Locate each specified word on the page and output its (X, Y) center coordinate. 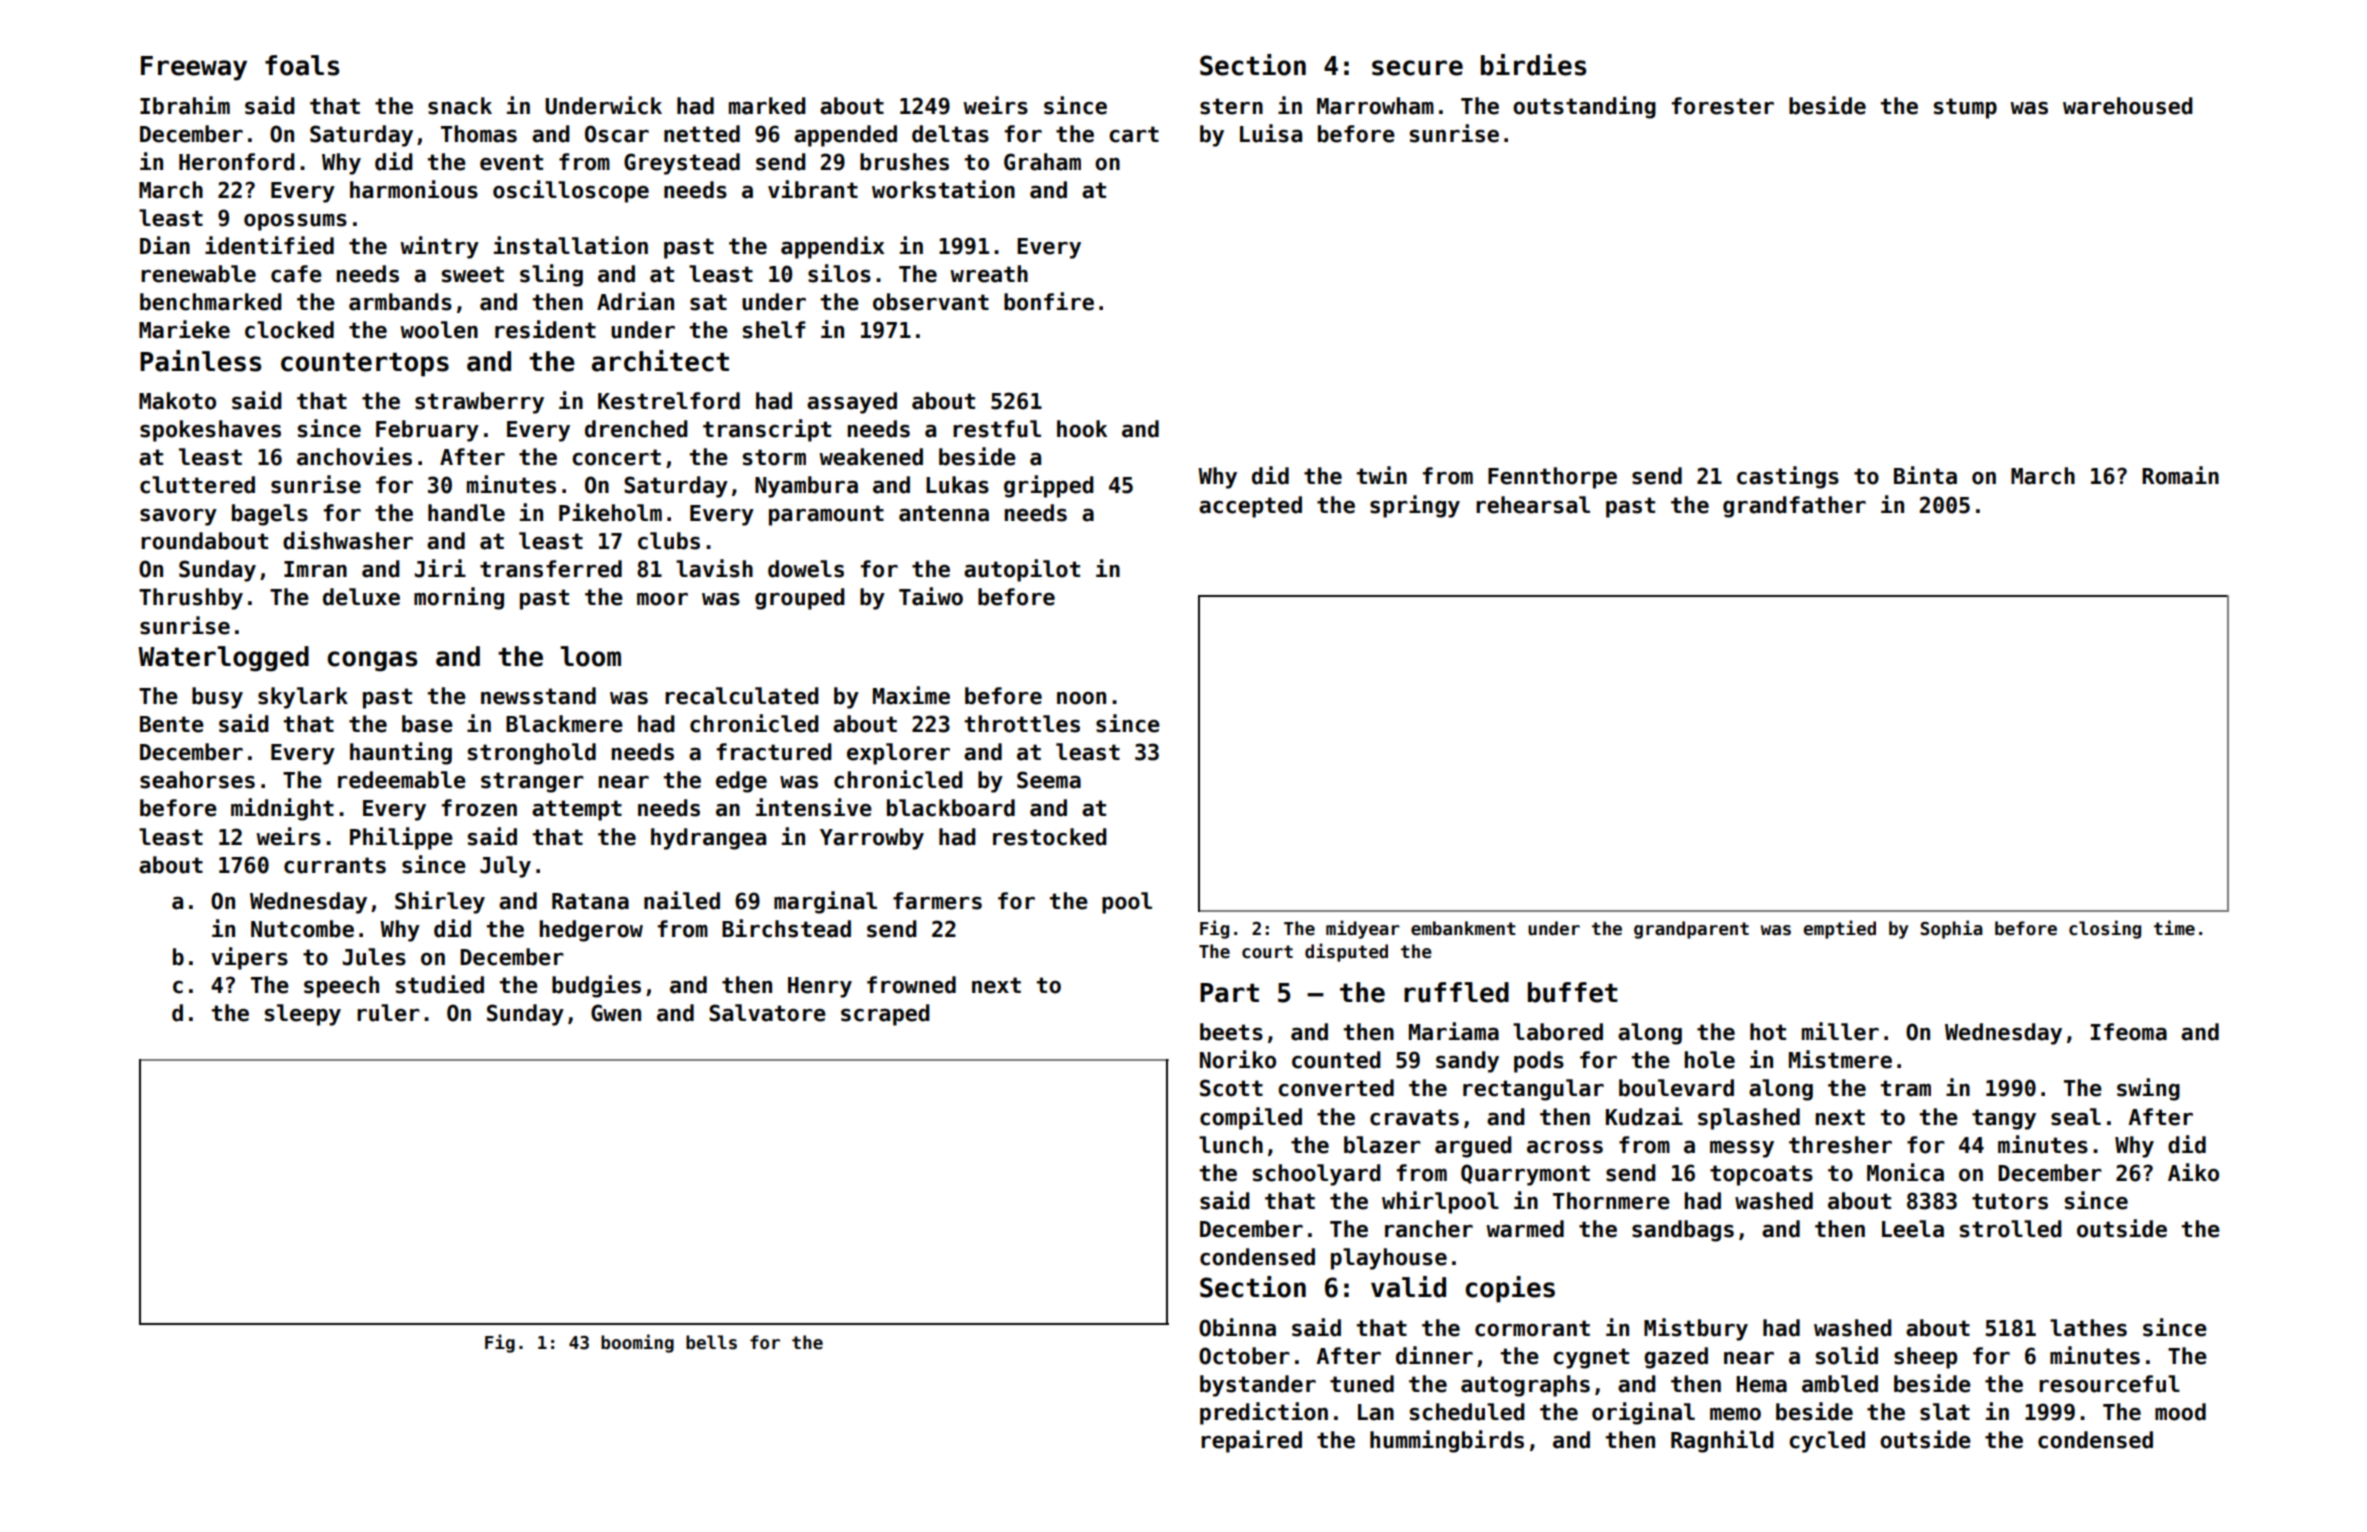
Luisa (1271, 133)
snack (460, 106)
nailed (682, 900)
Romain (2180, 475)
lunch (1231, 1145)
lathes (2088, 1328)
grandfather (1794, 507)
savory (178, 517)
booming (637, 1343)
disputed (1346, 952)
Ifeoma (2128, 1032)
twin (1381, 475)
